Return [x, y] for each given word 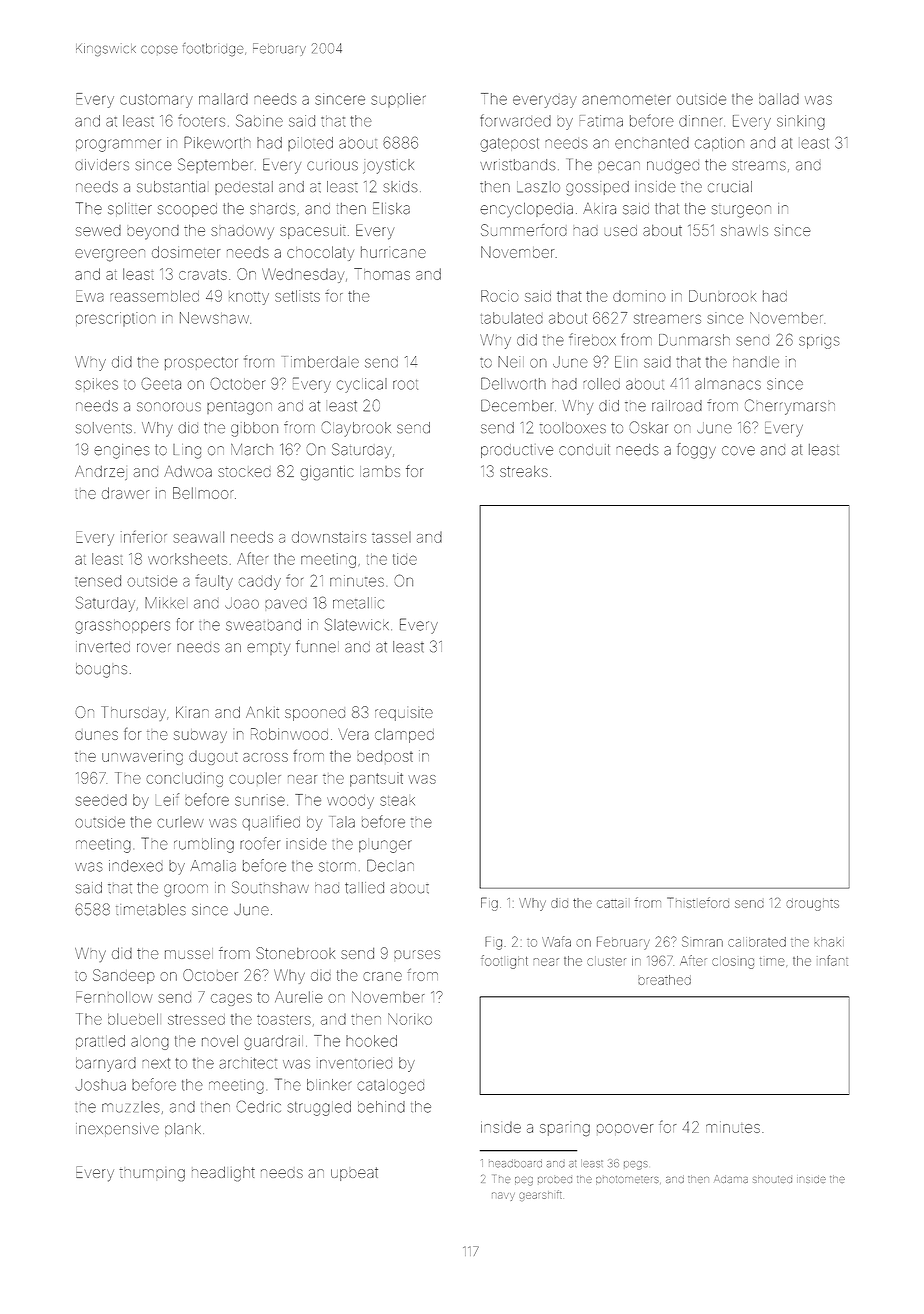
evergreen [110, 255]
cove [738, 451]
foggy [696, 451]
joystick [388, 166]
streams [759, 165]
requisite [404, 715]
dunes [96, 735]
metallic [358, 603]
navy [503, 1196]
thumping [152, 1175]
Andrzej [101, 472]
